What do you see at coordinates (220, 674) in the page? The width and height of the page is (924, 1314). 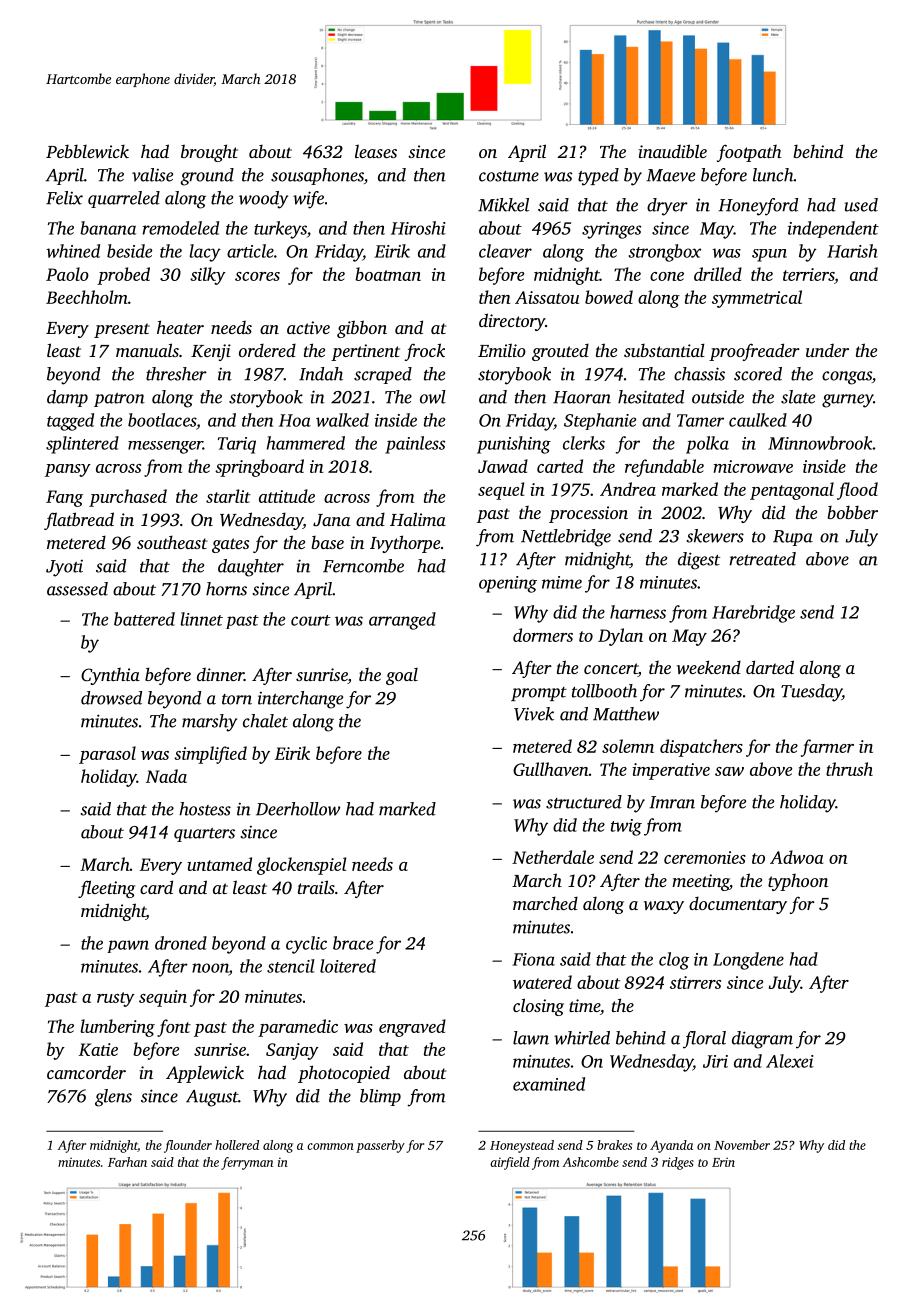 I see `dinner` at bounding box center [220, 674].
